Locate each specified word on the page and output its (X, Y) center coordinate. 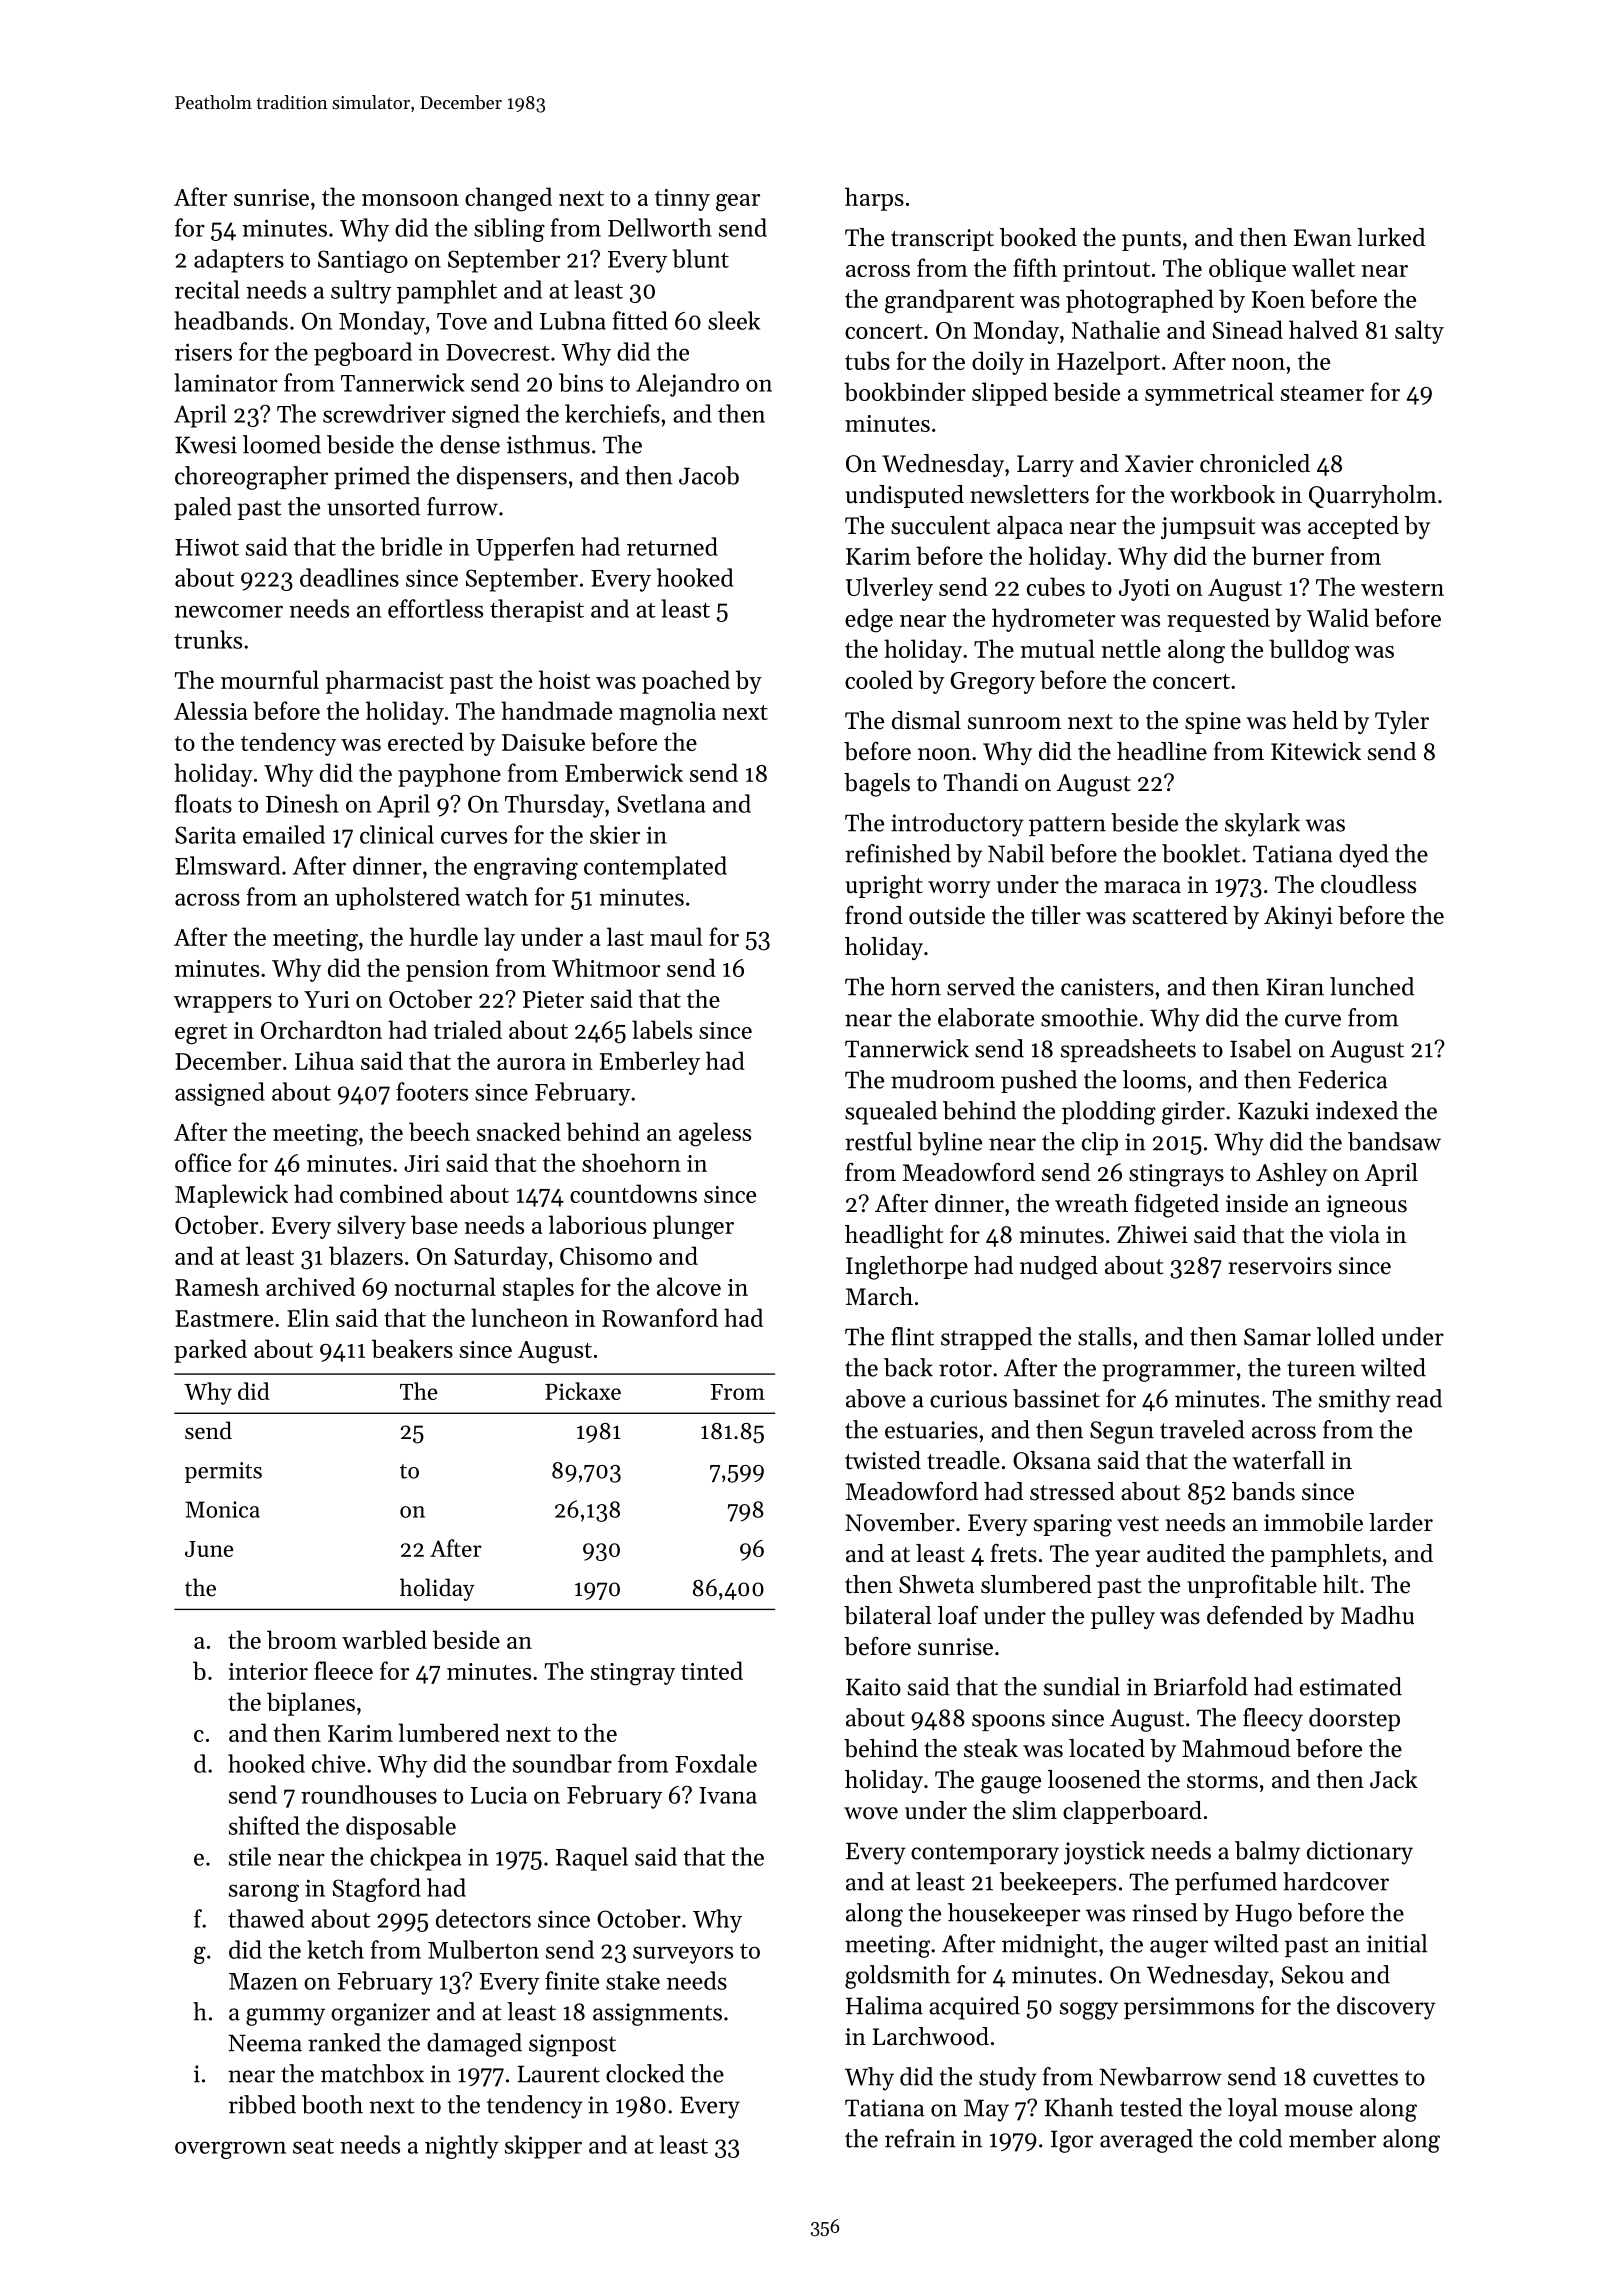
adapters (239, 261)
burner (1288, 555)
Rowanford (660, 1317)
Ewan (1323, 237)
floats (203, 803)
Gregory (992, 683)
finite (572, 1980)
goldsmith (897, 1977)
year (1117, 1558)
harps (874, 199)
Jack (1394, 1779)
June (209, 1549)
